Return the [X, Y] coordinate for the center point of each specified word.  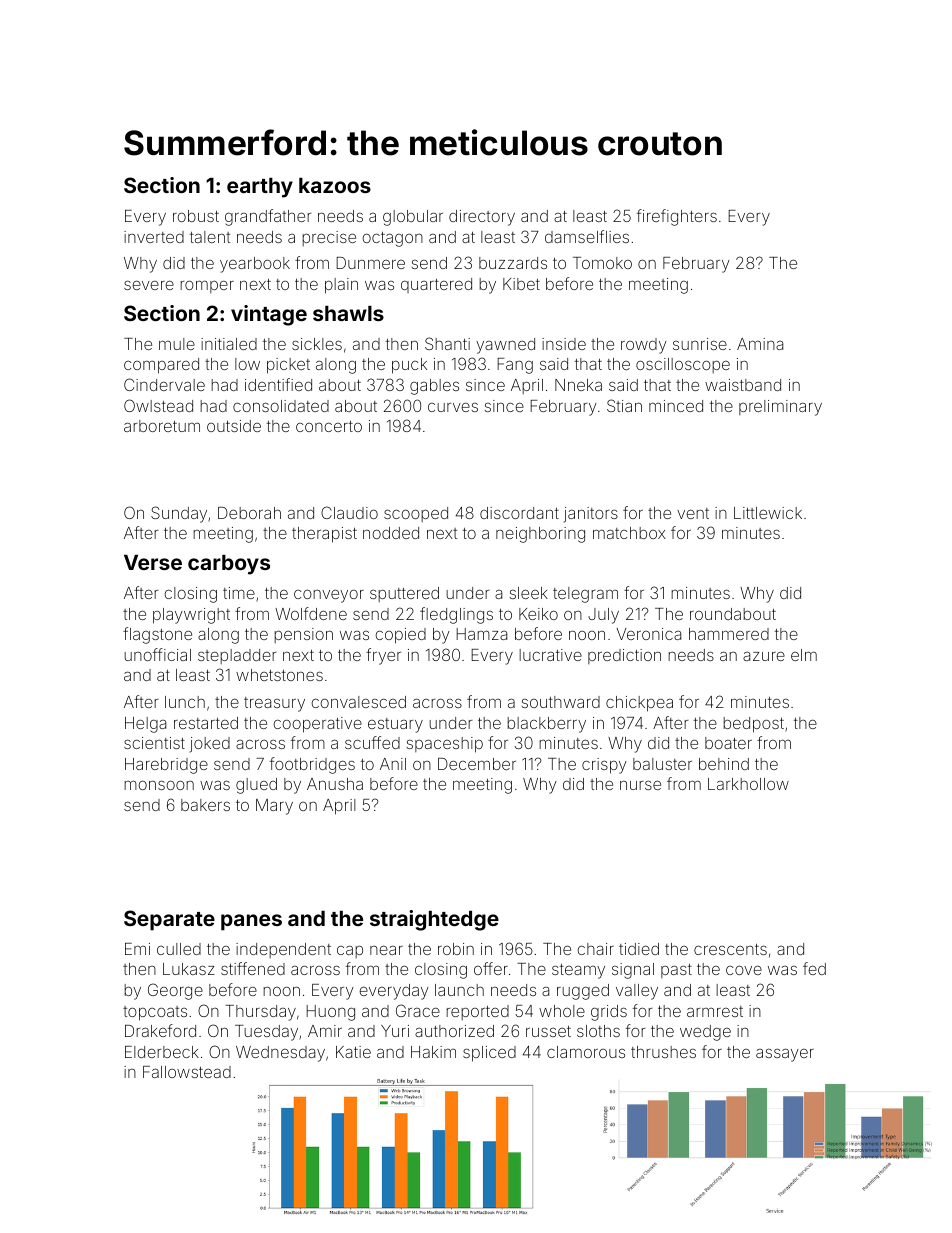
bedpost [753, 725]
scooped [416, 514]
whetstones [279, 675]
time [239, 593]
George [175, 991]
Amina [760, 344]
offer [491, 968]
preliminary [780, 408]
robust [196, 216]
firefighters [677, 217]
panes [251, 922]
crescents [730, 949]
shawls [348, 313]
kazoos [335, 185]
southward [561, 702]
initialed [229, 344]
